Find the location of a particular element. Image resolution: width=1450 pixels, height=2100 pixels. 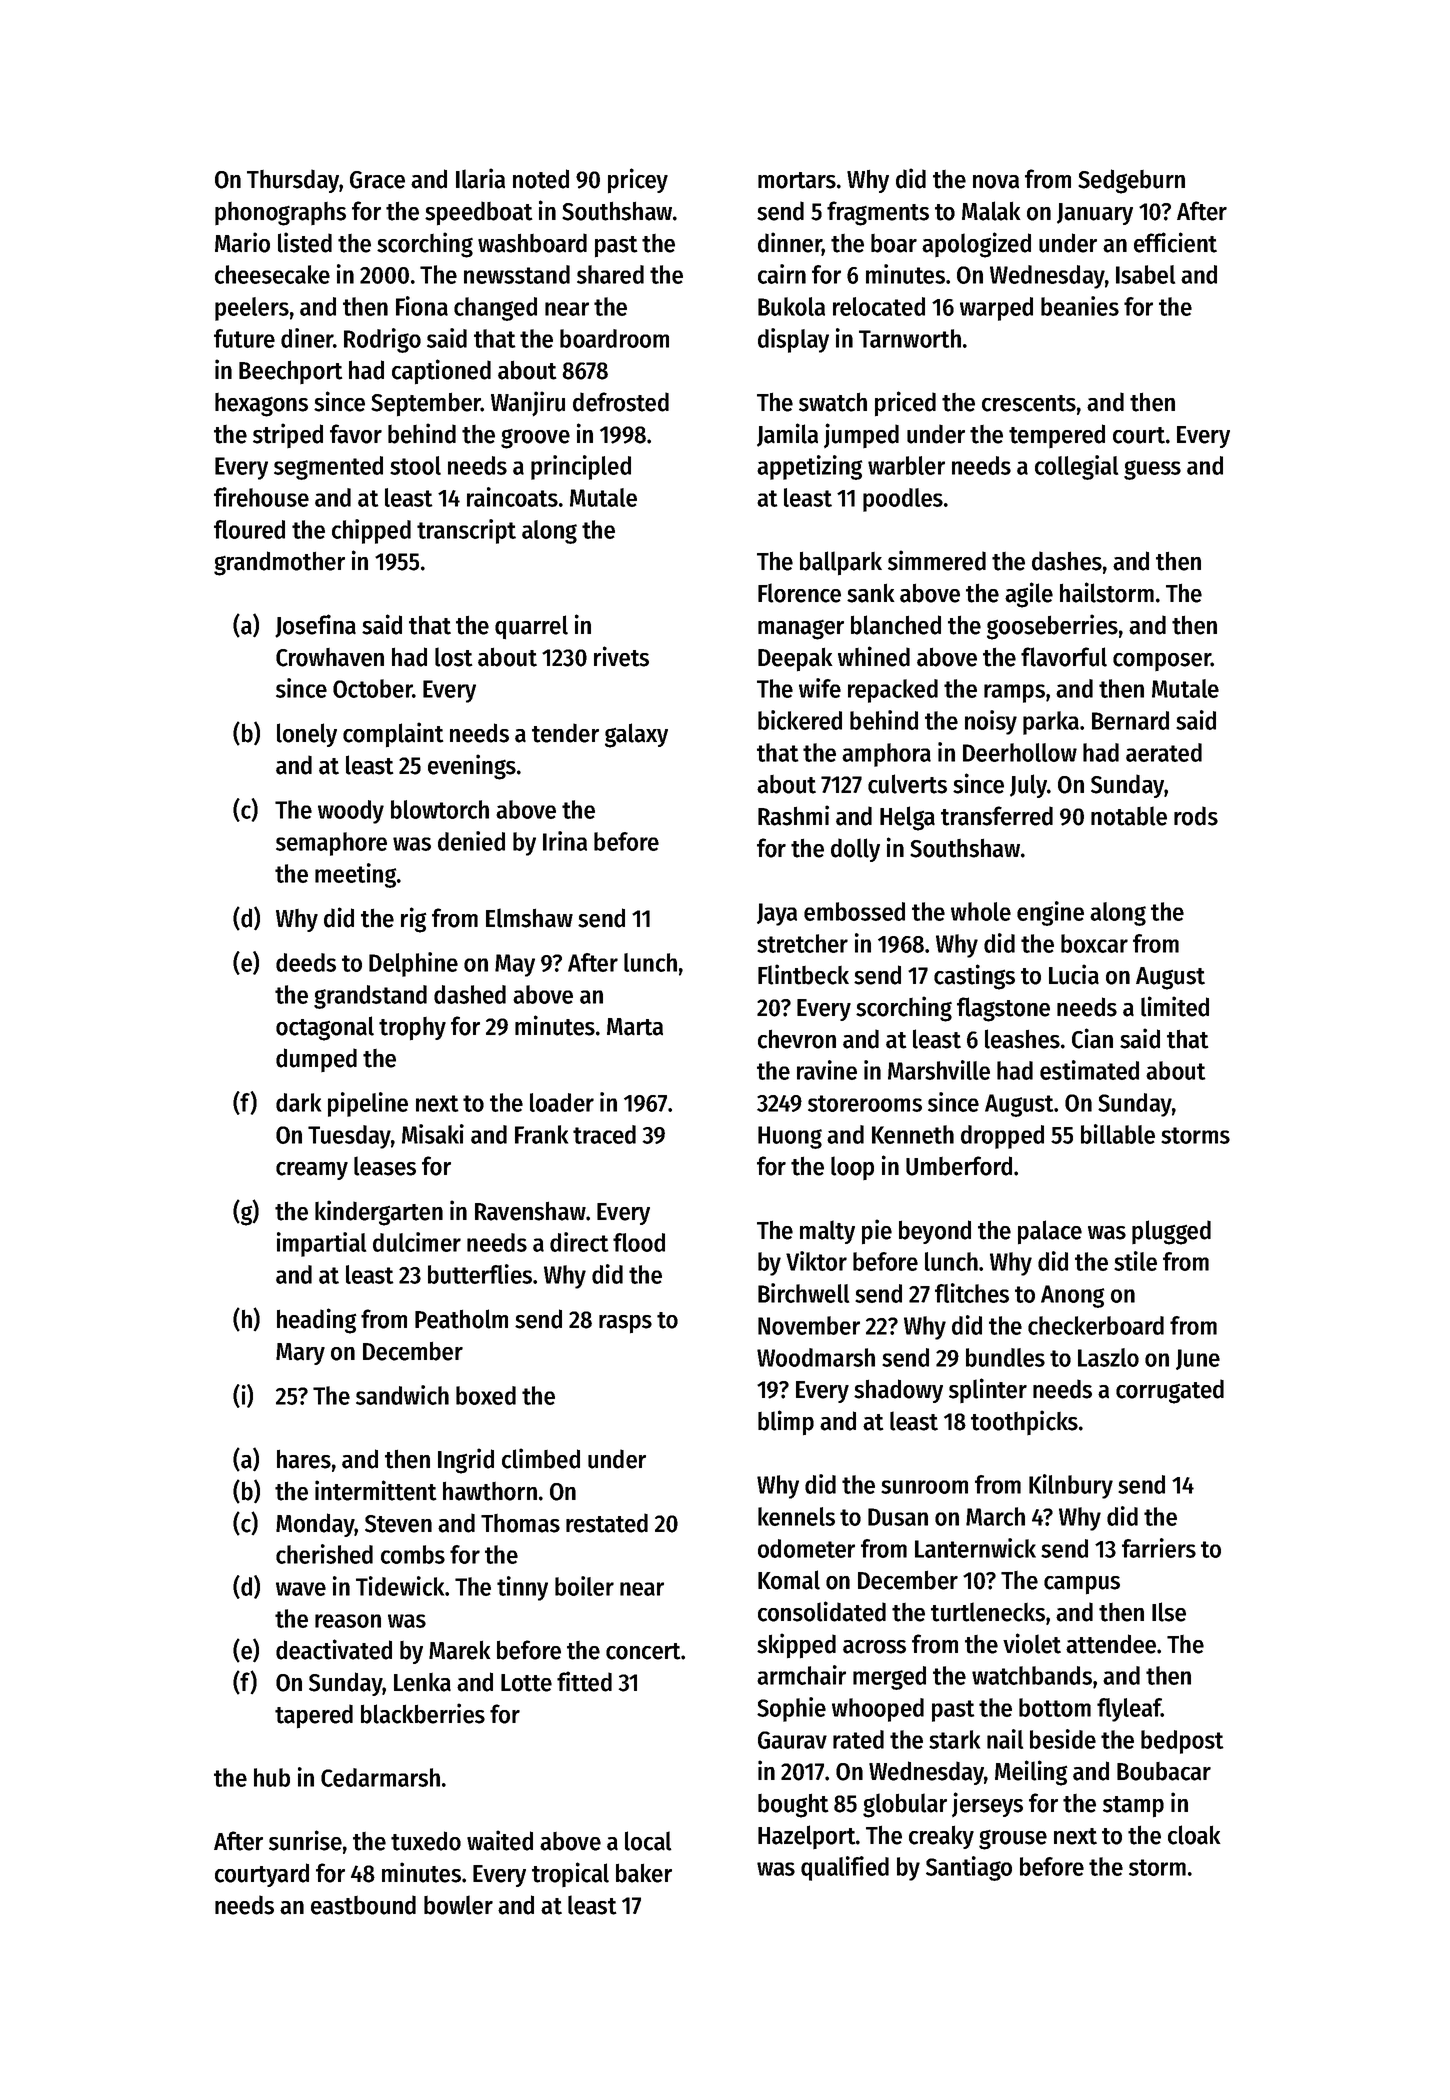

wave is located at coordinates (301, 1589).
